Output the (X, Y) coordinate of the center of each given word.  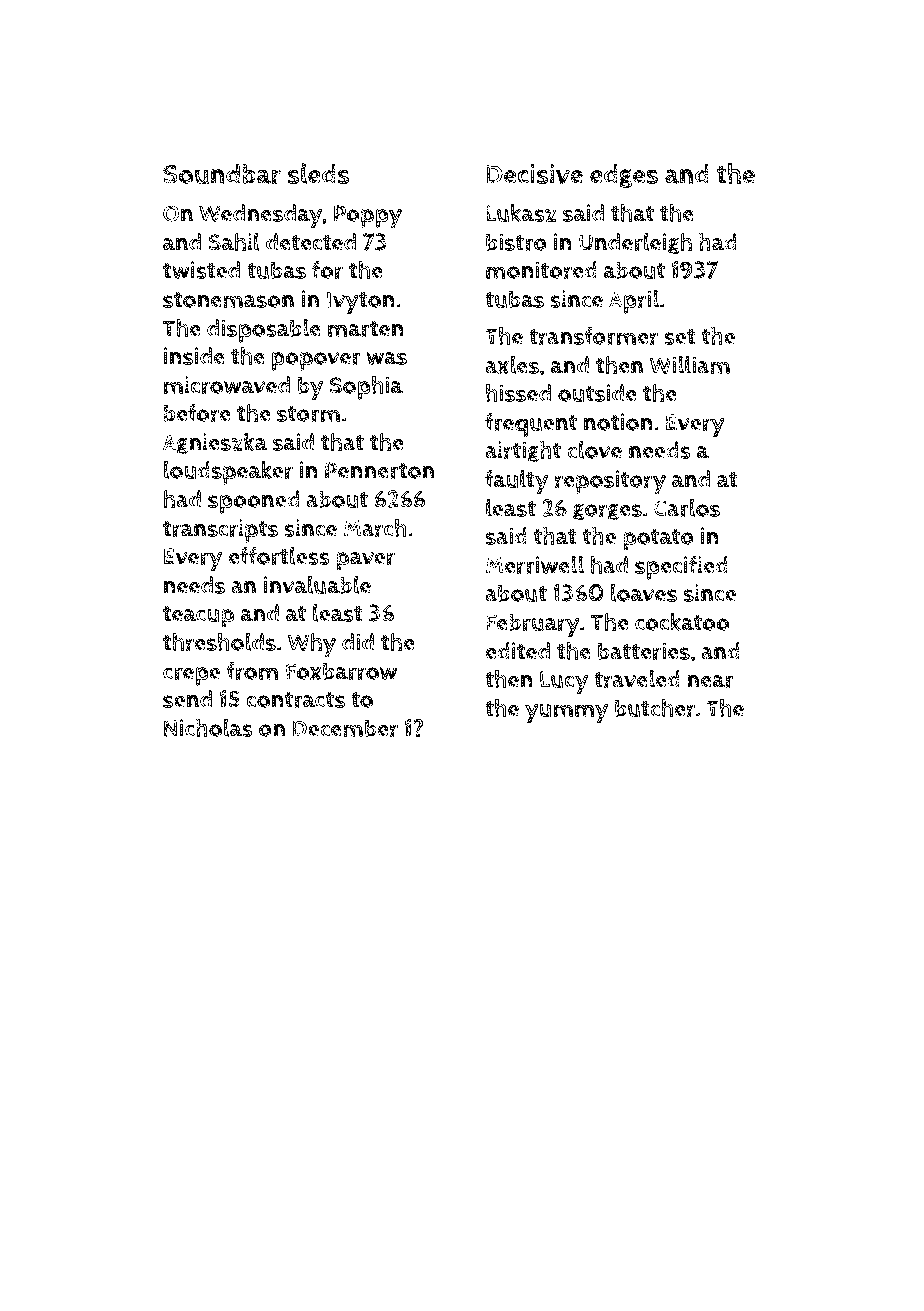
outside (597, 393)
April (634, 302)
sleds (318, 173)
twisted (201, 270)
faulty (516, 481)
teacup (198, 617)
